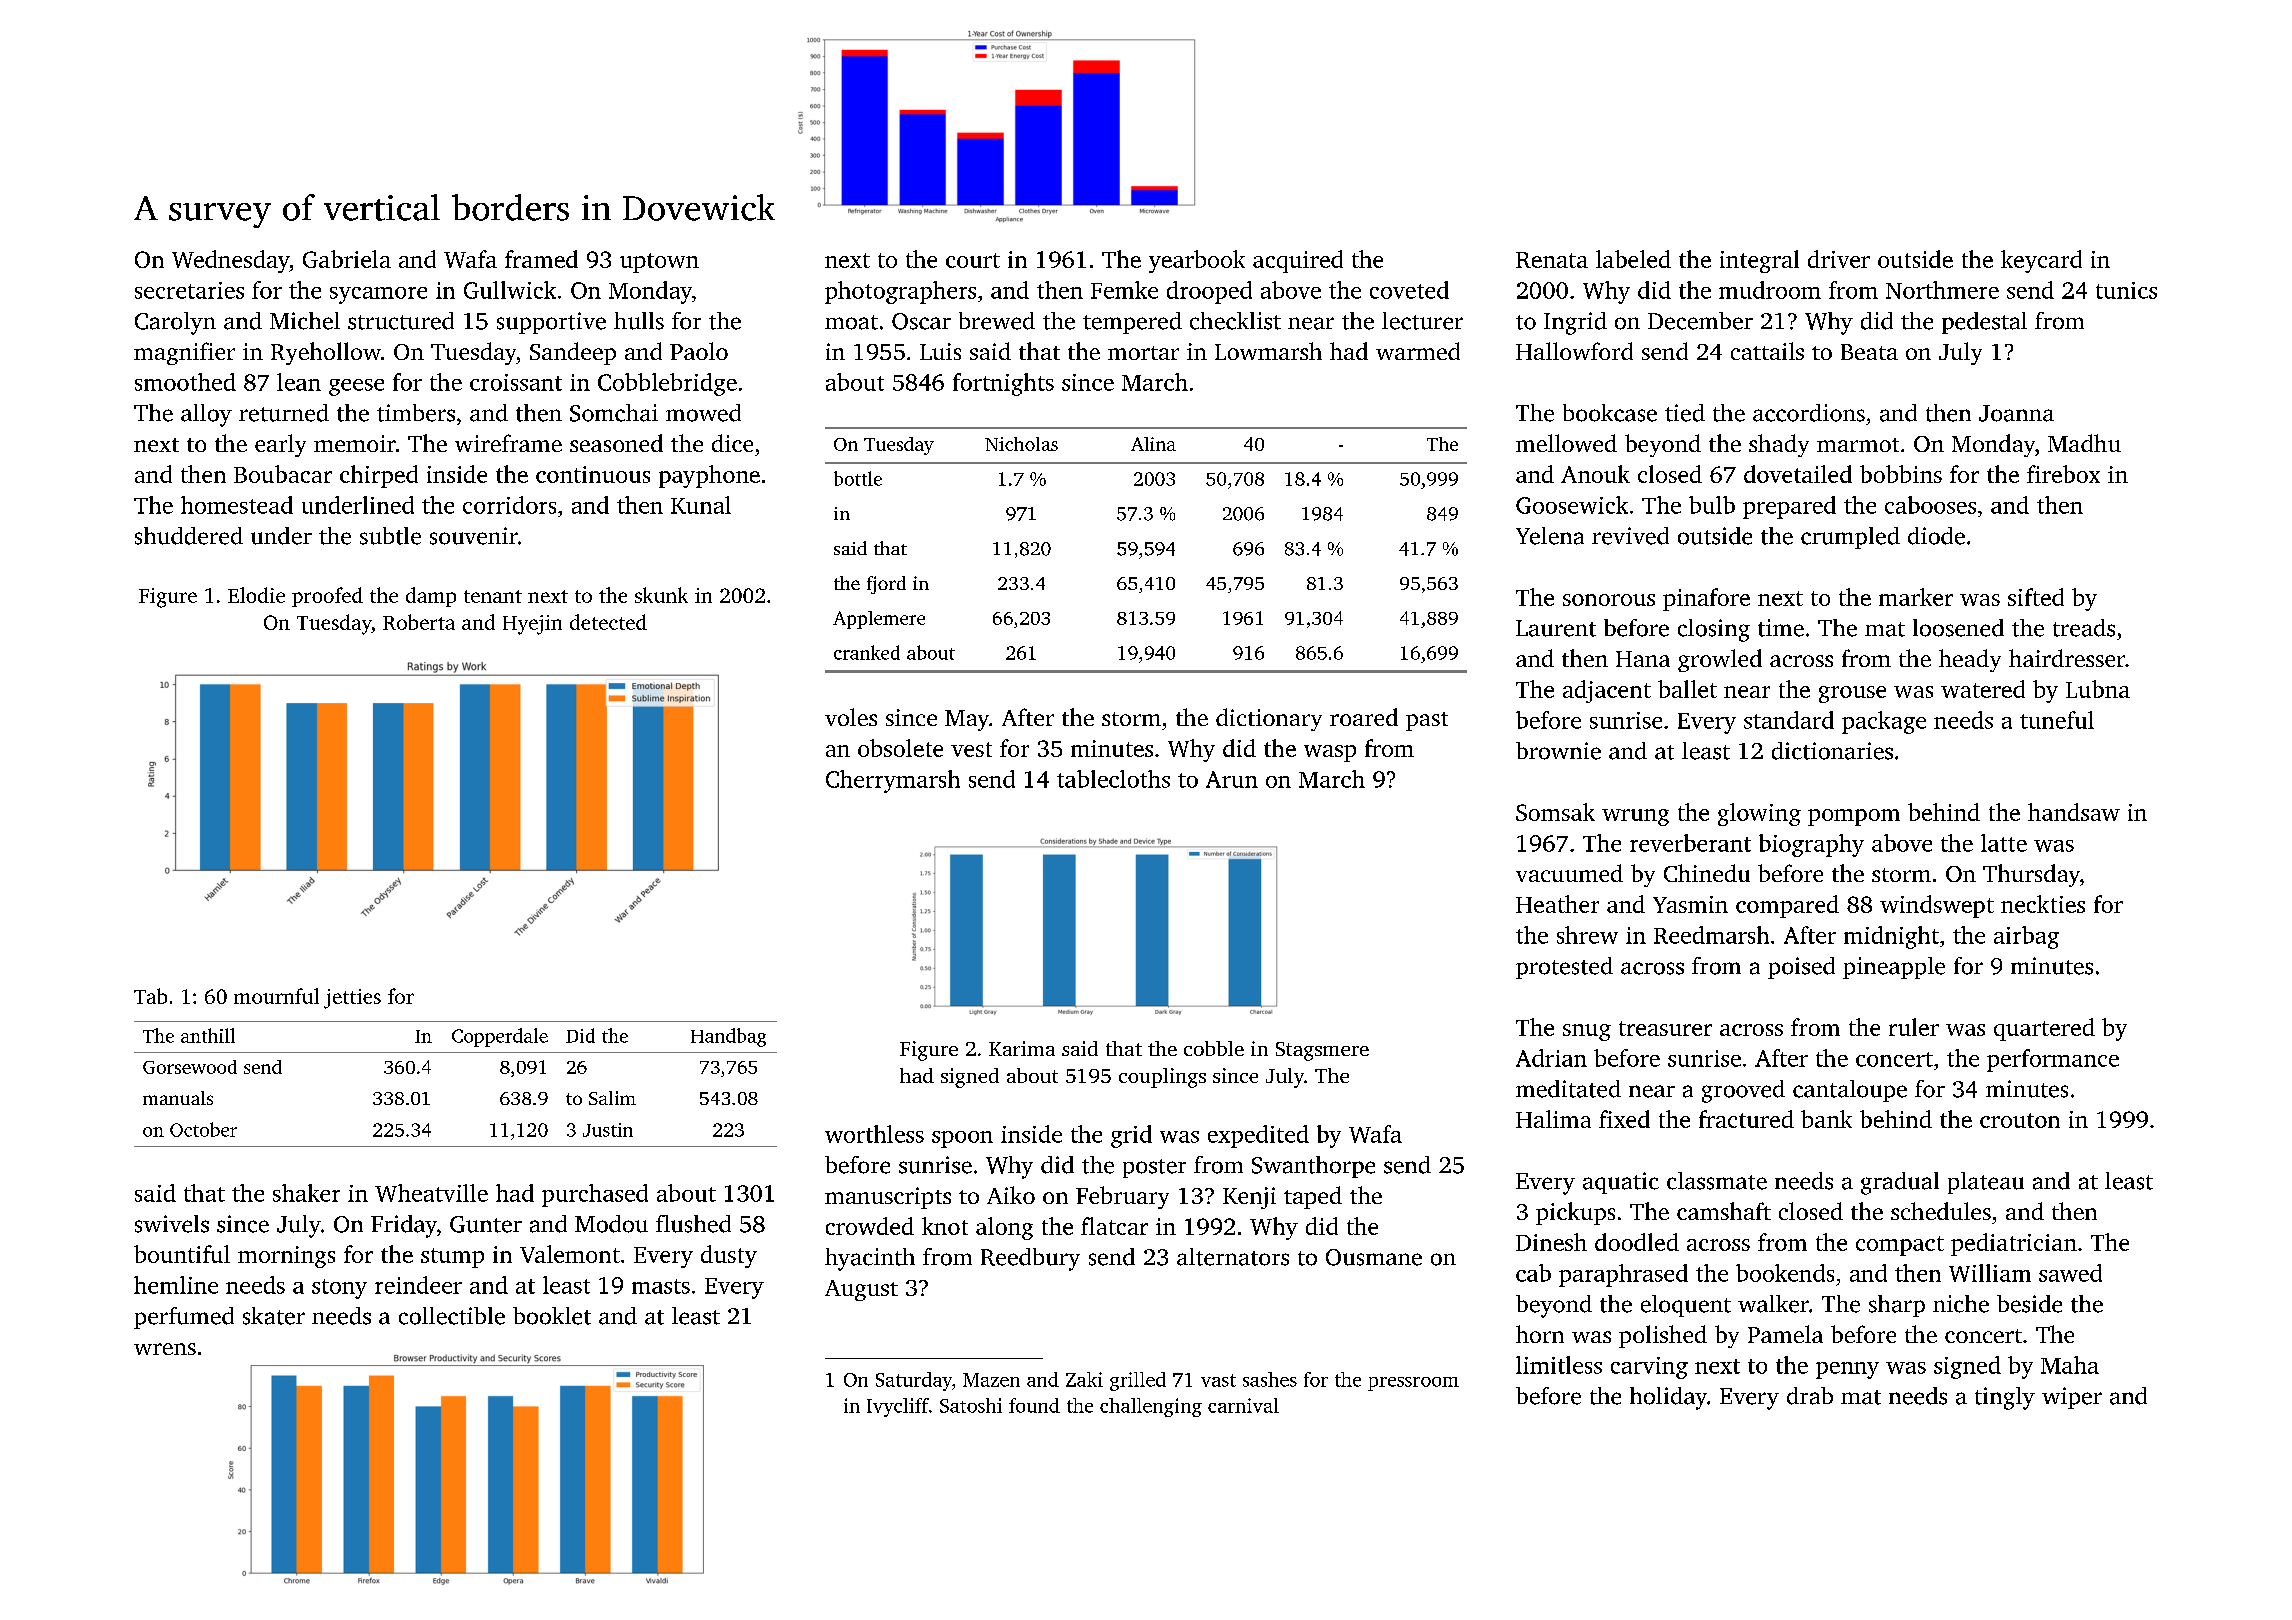 The width and height of the document is (2292, 1620). I want to click on Boubacar, so click(283, 474).
